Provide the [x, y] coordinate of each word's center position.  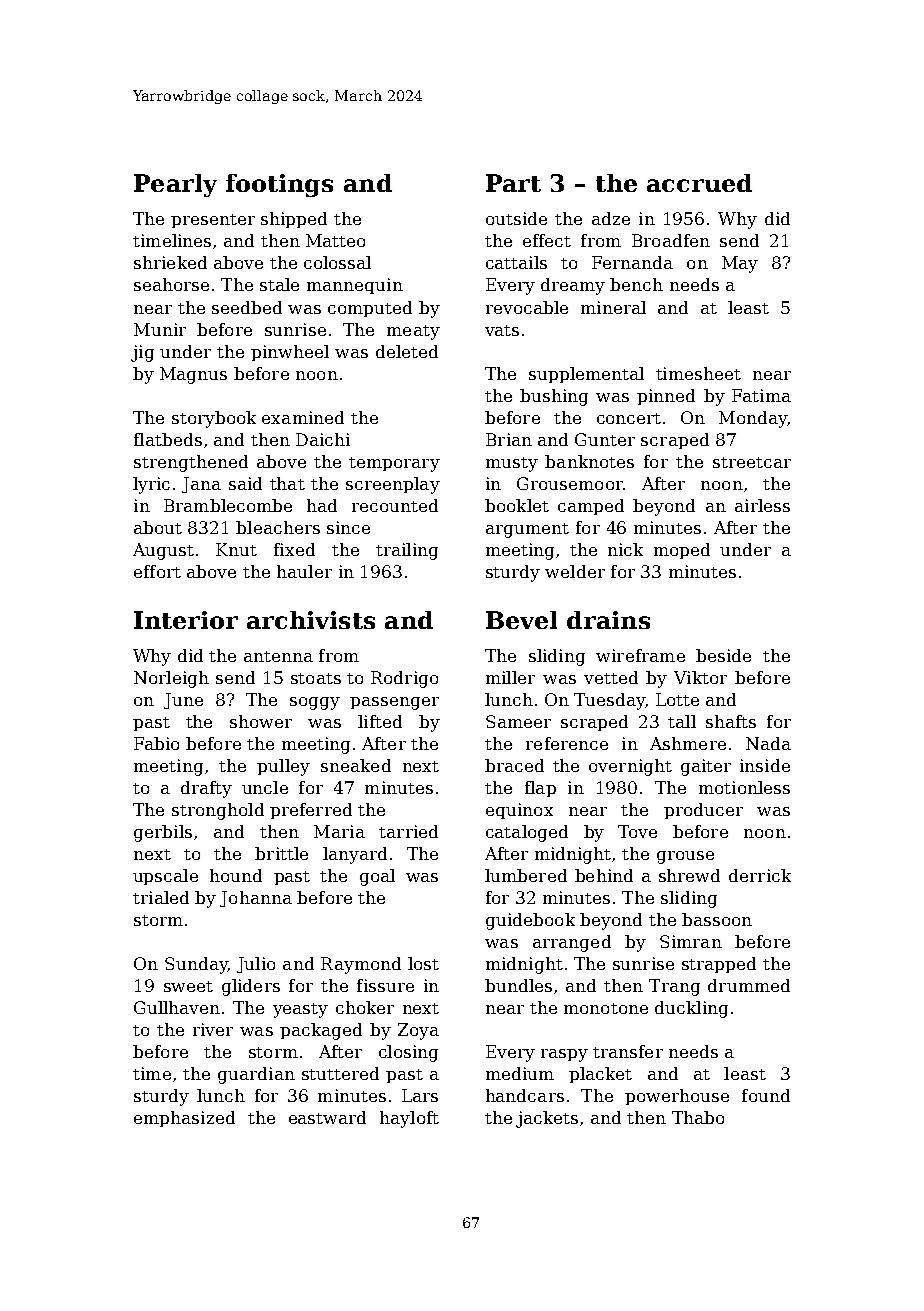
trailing [407, 551]
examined [303, 417]
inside [765, 765]
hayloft [409, 1119]
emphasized [184, 1119]
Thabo [698, 1117]
